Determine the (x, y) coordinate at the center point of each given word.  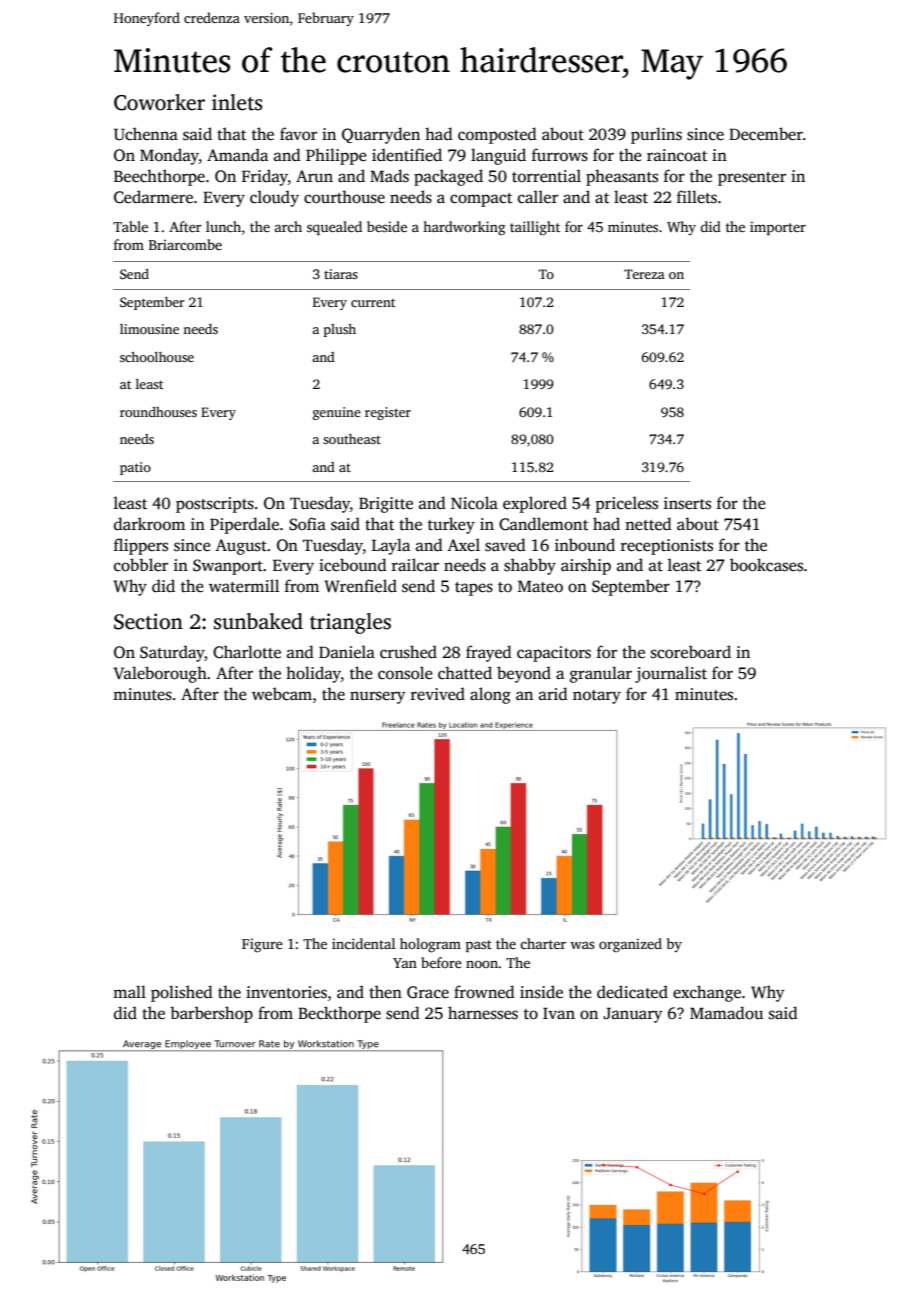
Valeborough (160, 674)
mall (129, 991)
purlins (656, 135)
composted (497, 135)
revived (438, 694)
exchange (707, 993)
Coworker (159, 102)
